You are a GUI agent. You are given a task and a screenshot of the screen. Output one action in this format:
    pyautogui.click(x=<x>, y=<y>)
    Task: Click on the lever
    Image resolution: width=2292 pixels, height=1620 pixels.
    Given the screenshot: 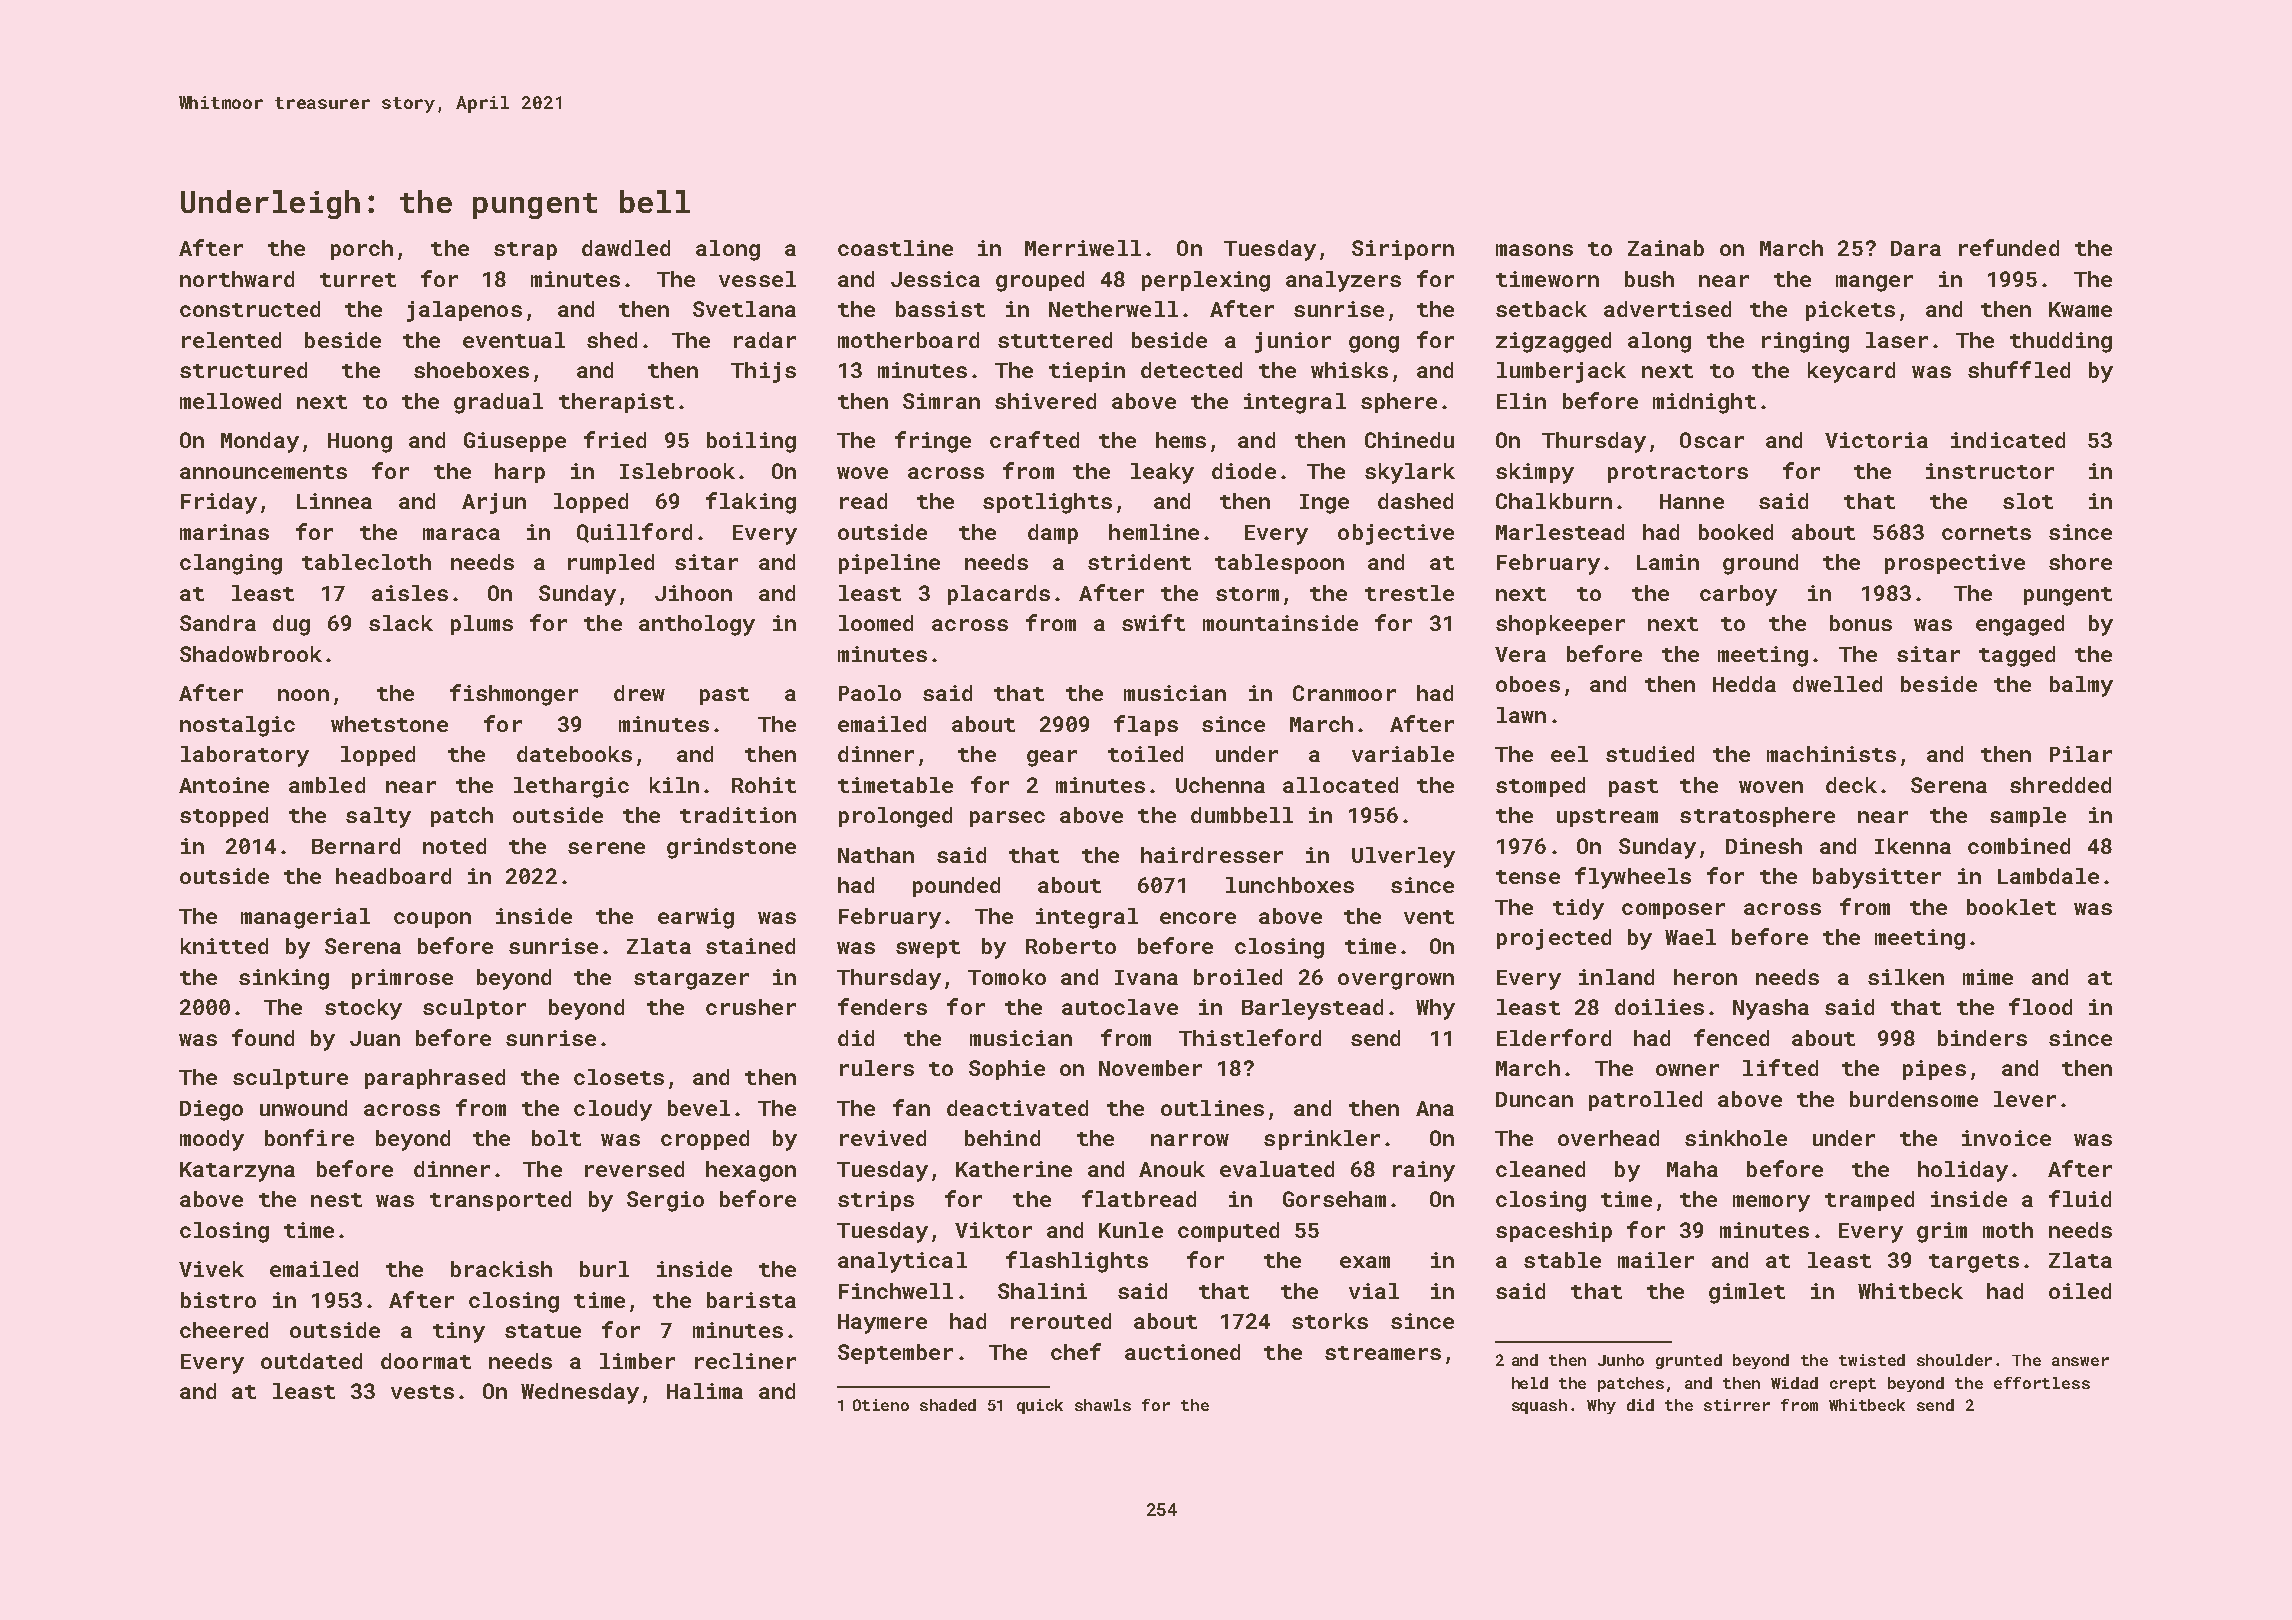 What is the action you would take?
    pyautogui.click(x=2025, y=1099)
